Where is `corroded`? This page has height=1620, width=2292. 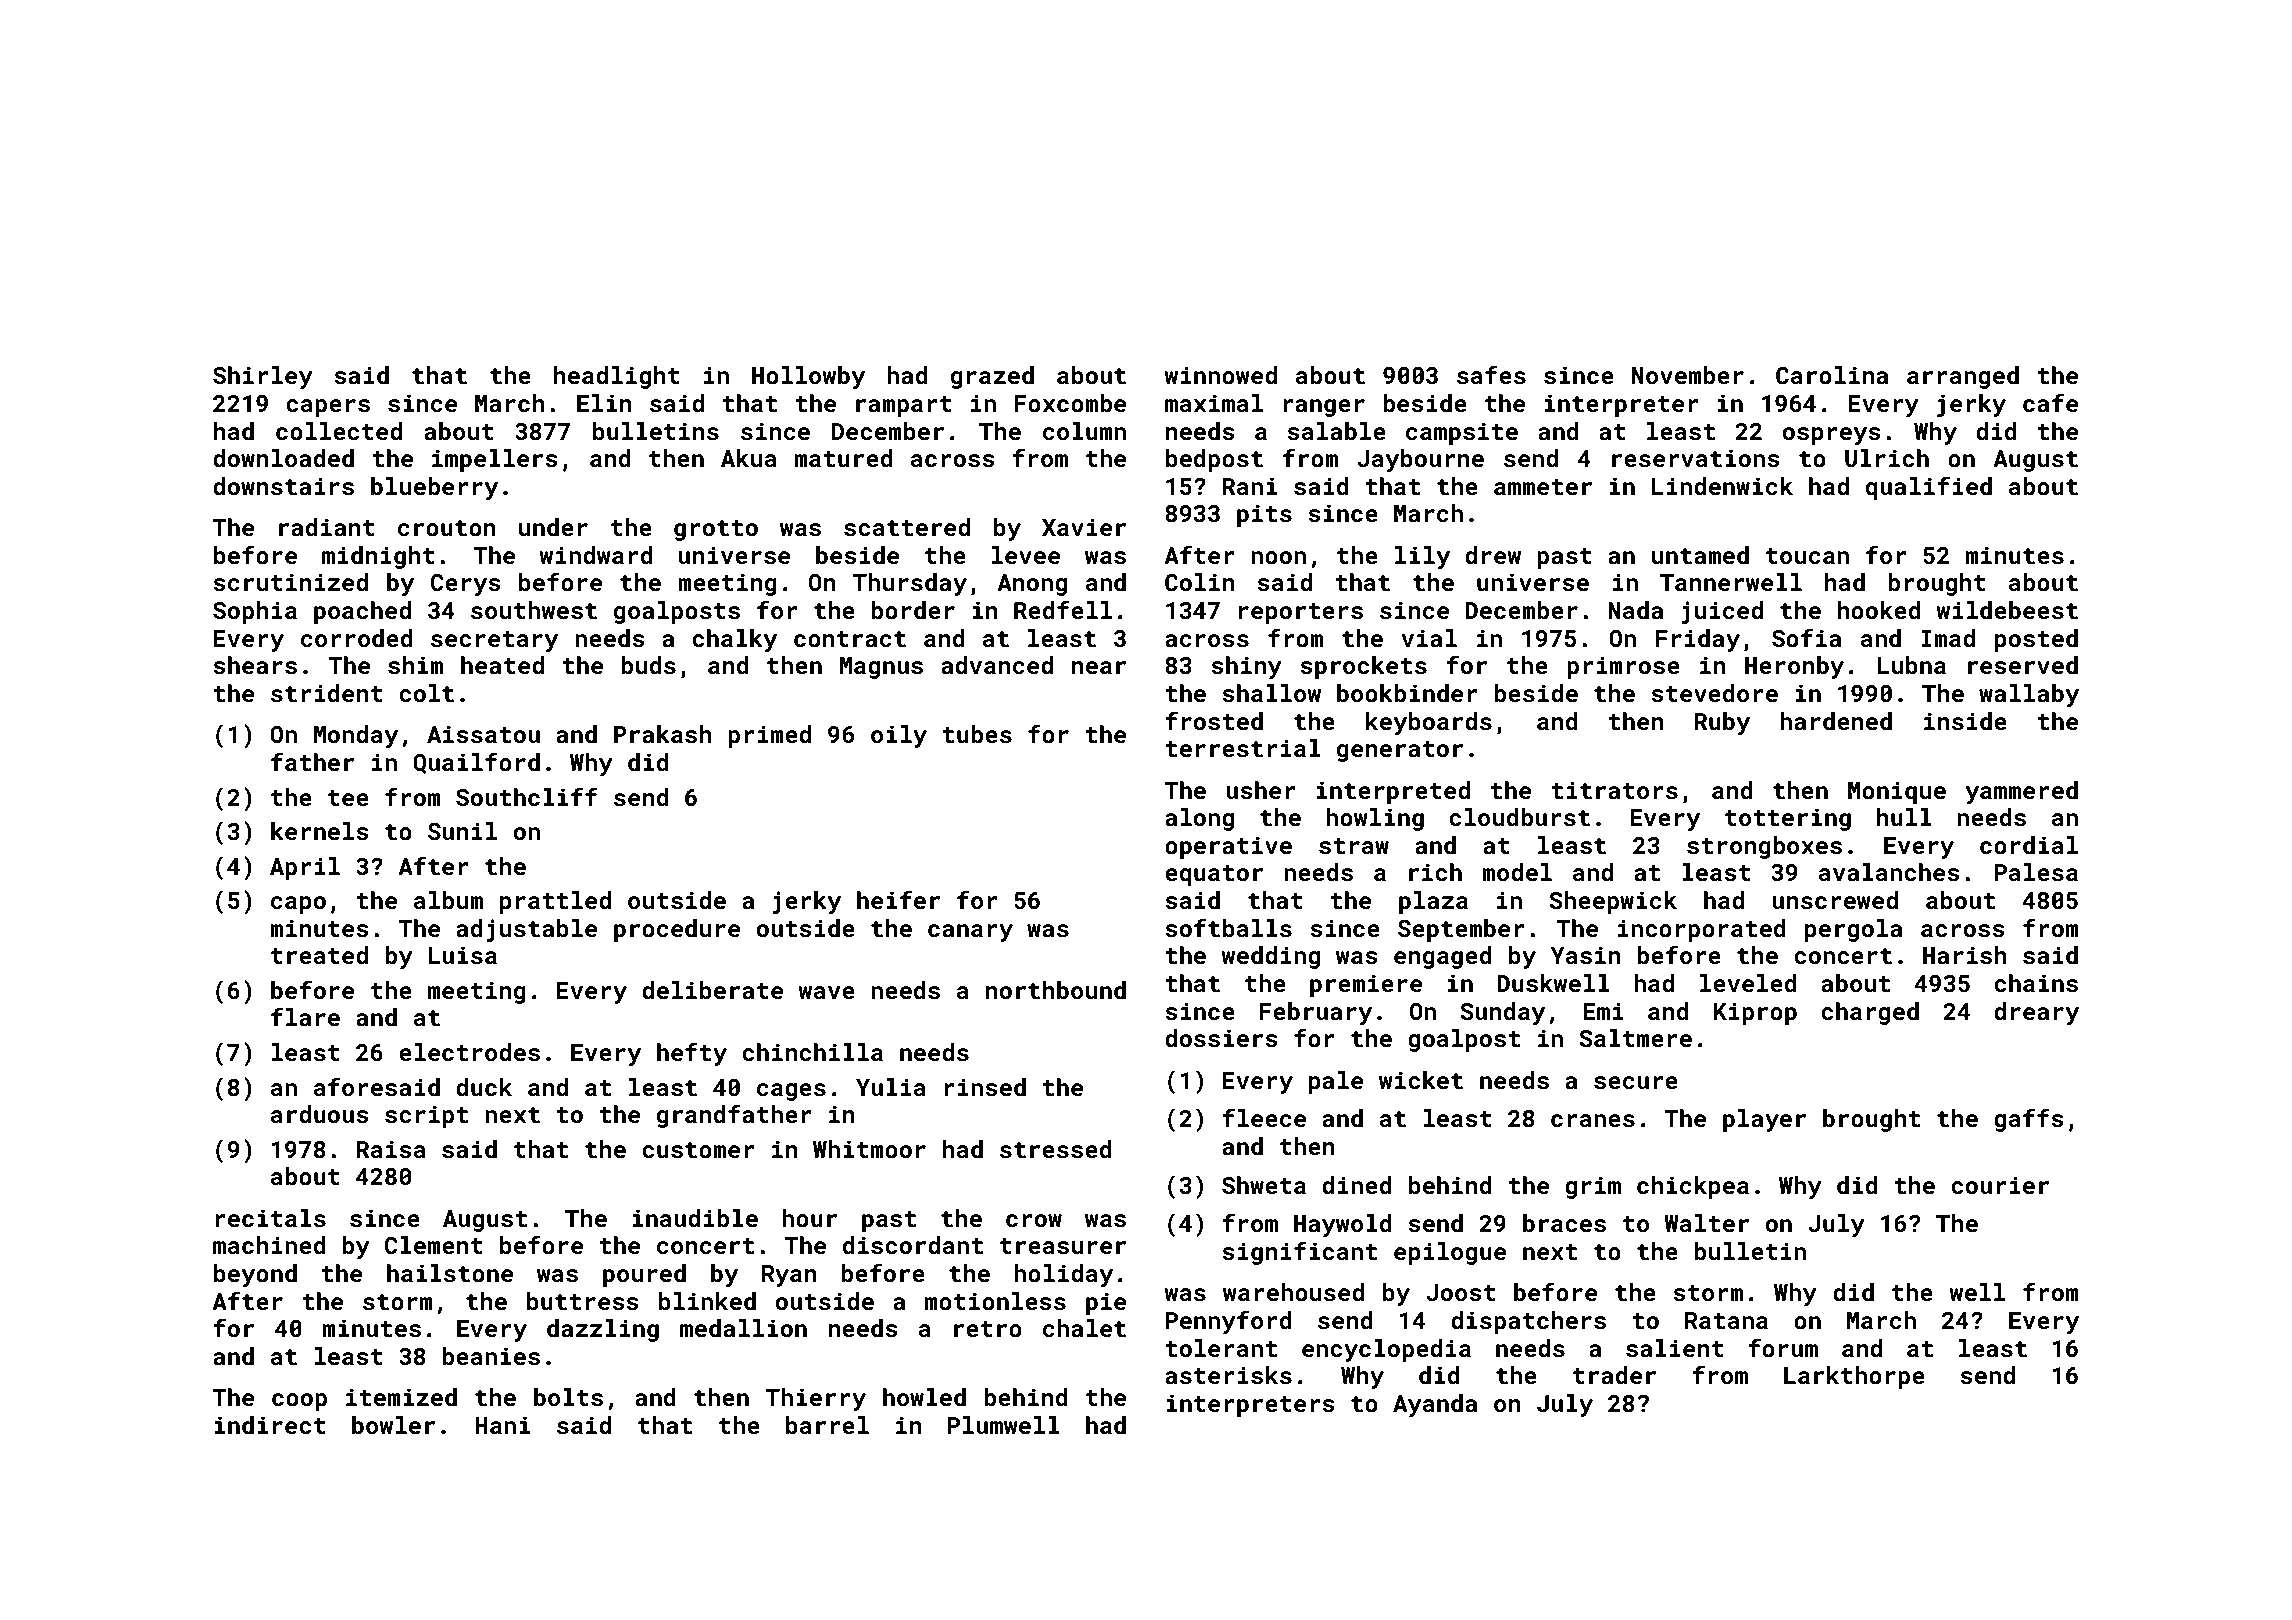 corroded is located at coordinates (357, 638).
